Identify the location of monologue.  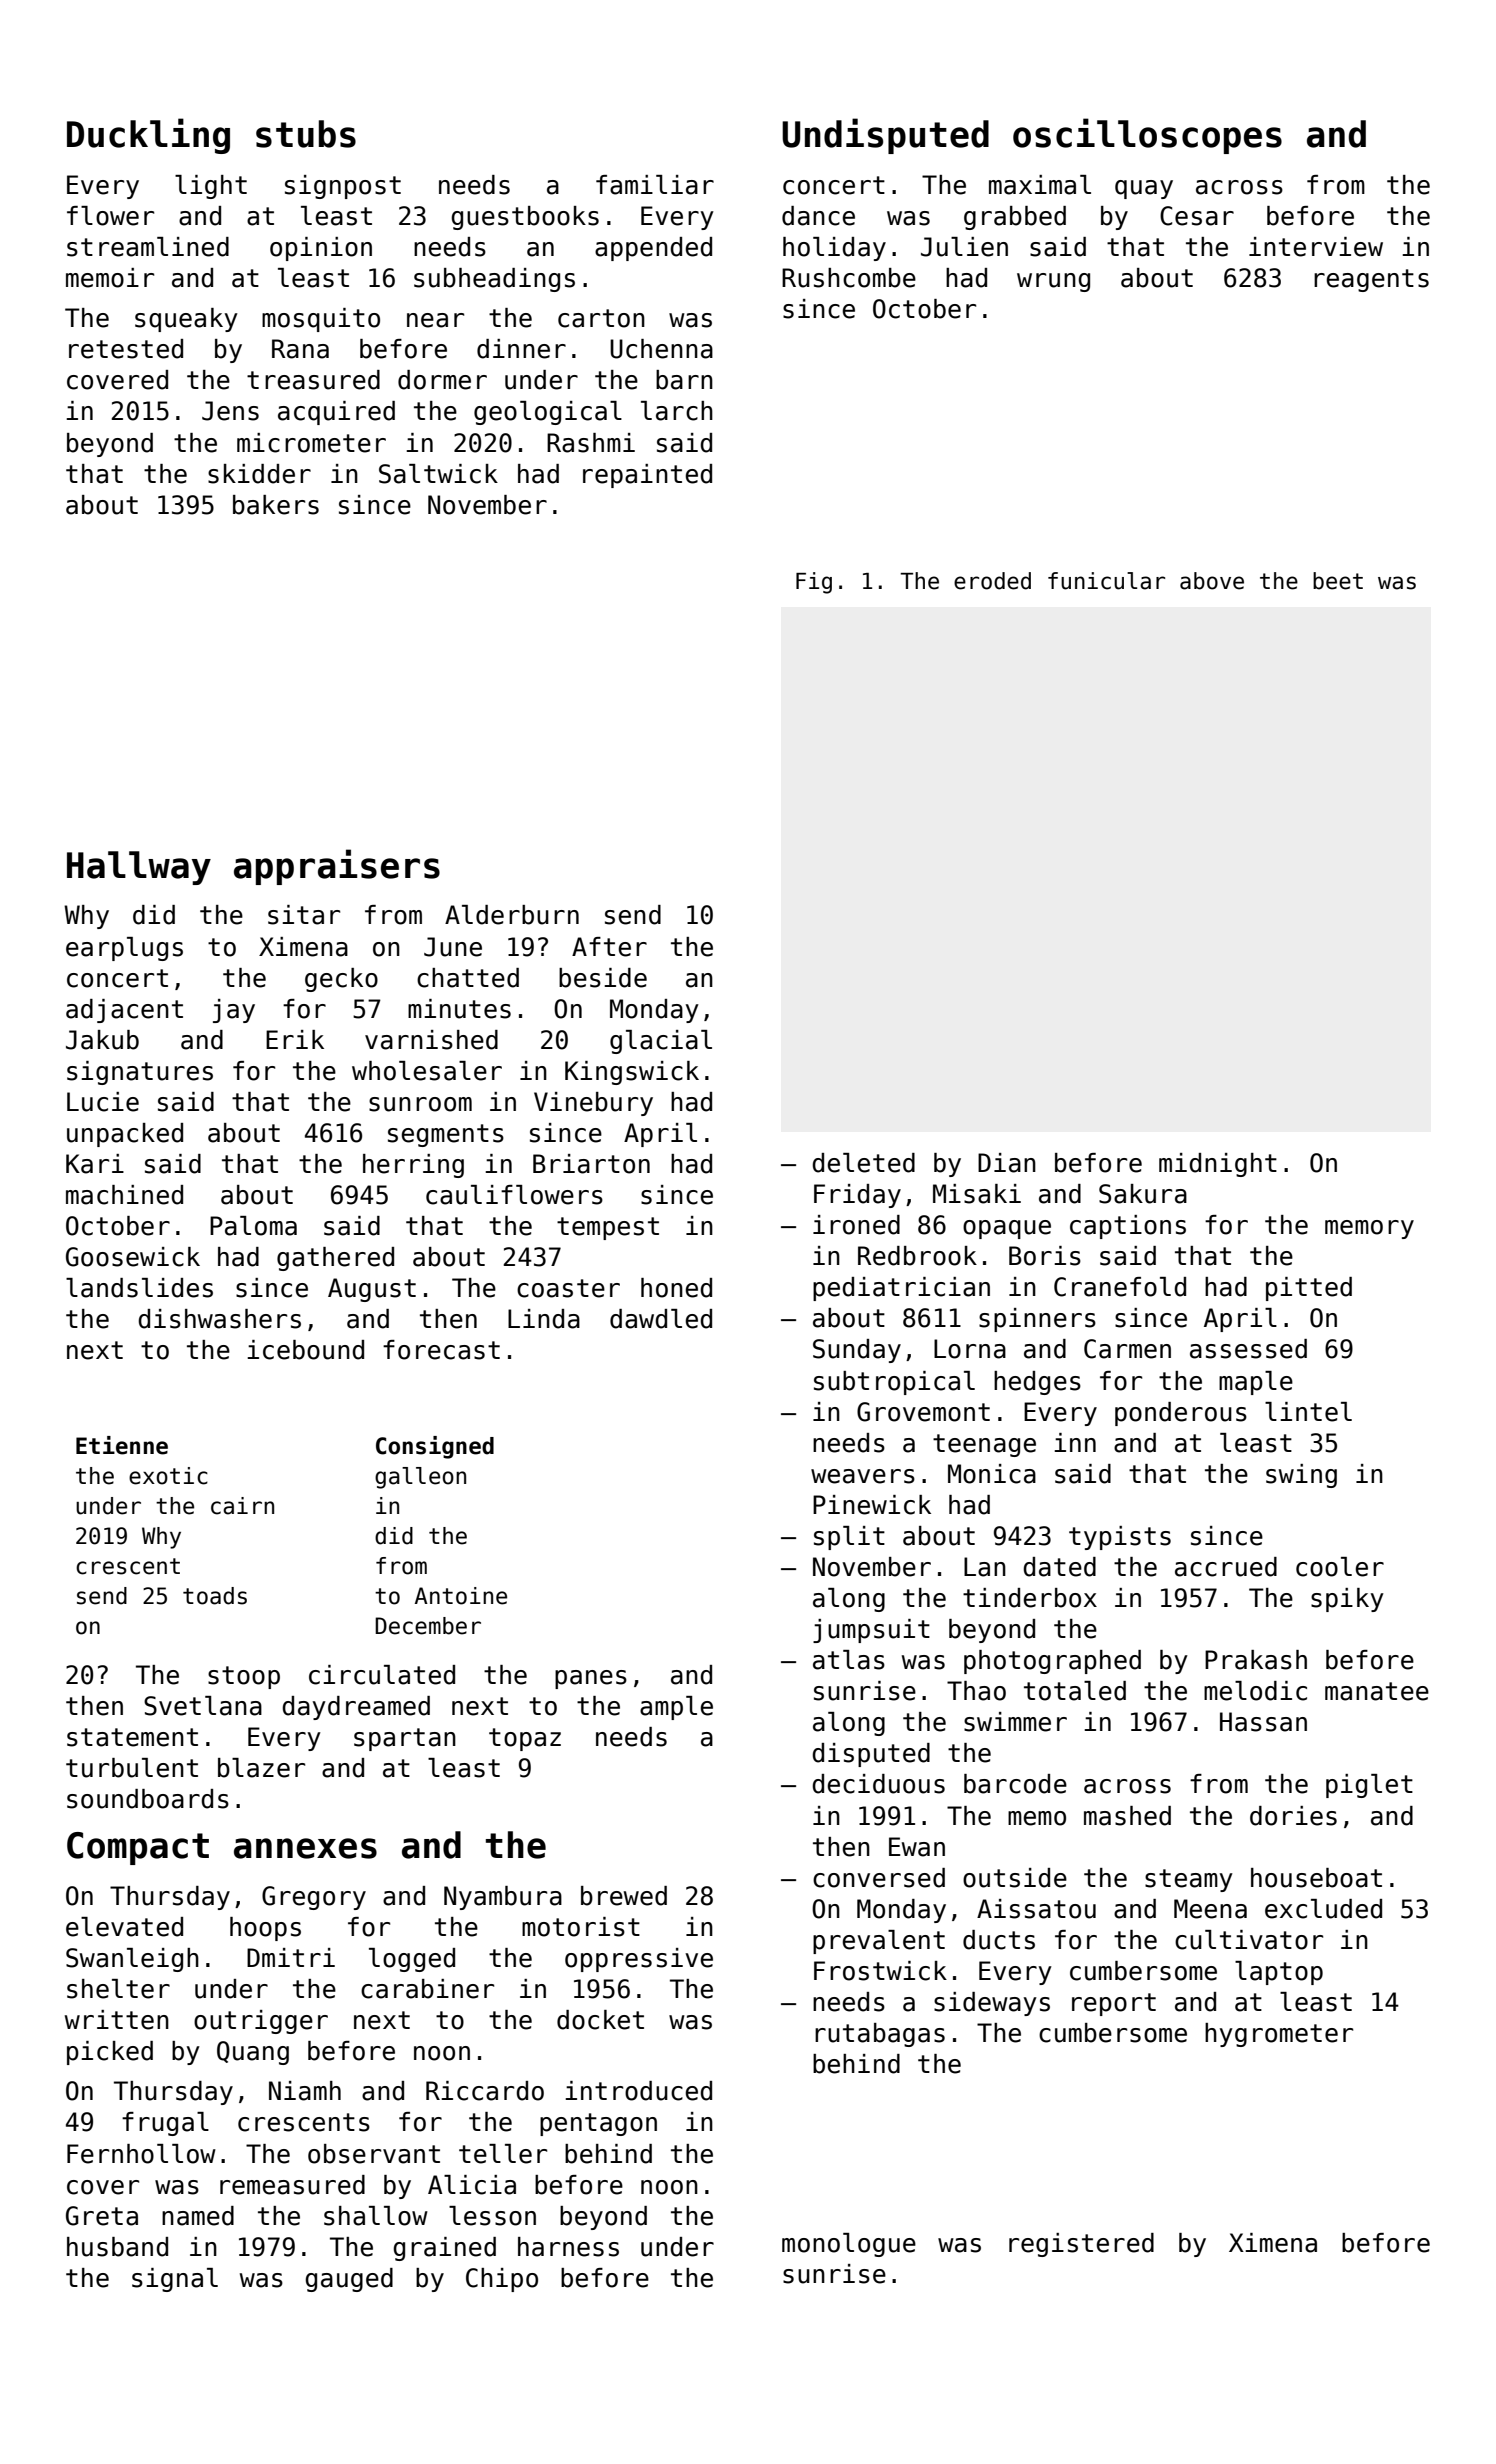
(849, 2245).
